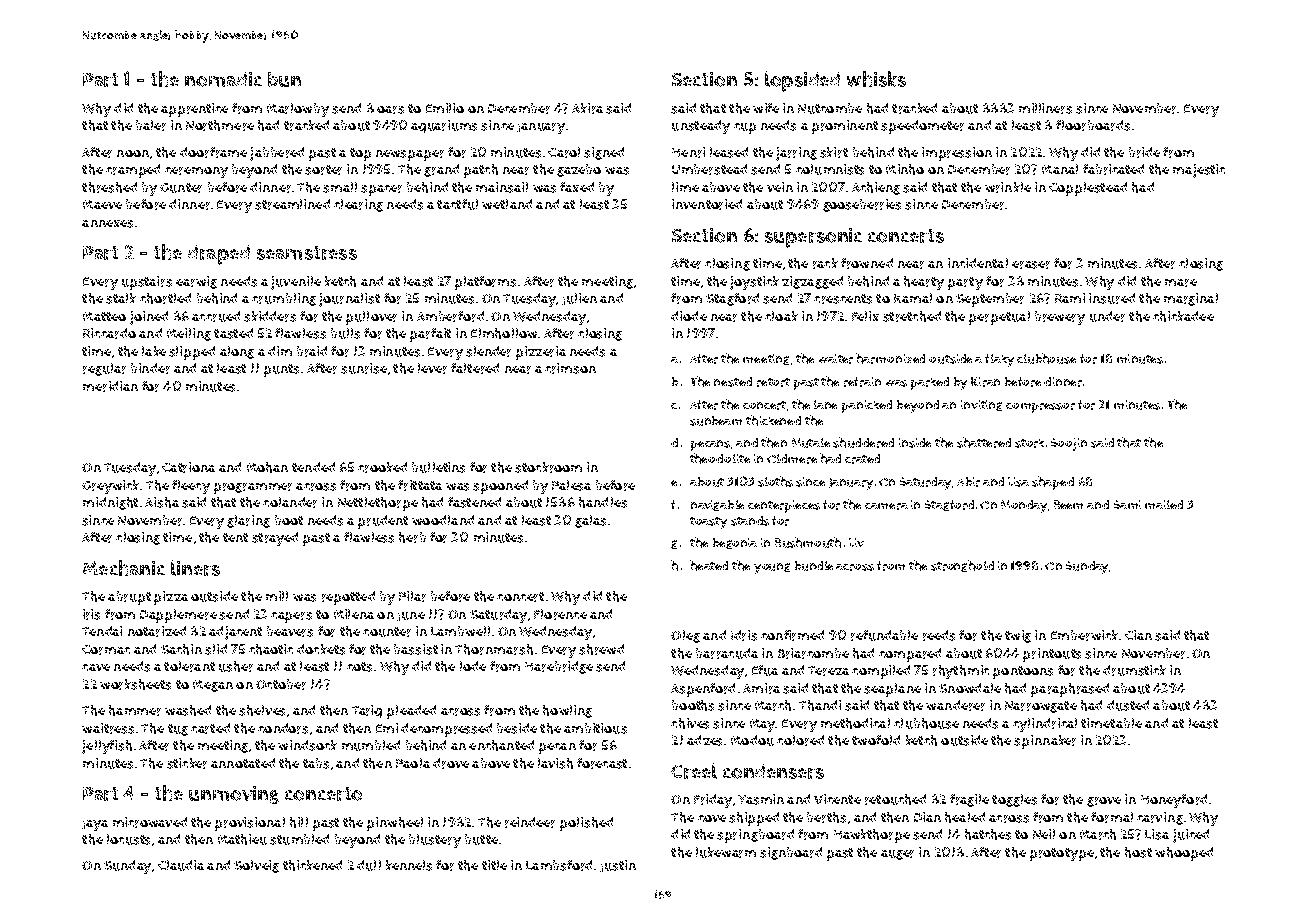 Image resolution: width=1308 pixels, height=924 pixels. I want to click on stork, so click(1029, 443).
